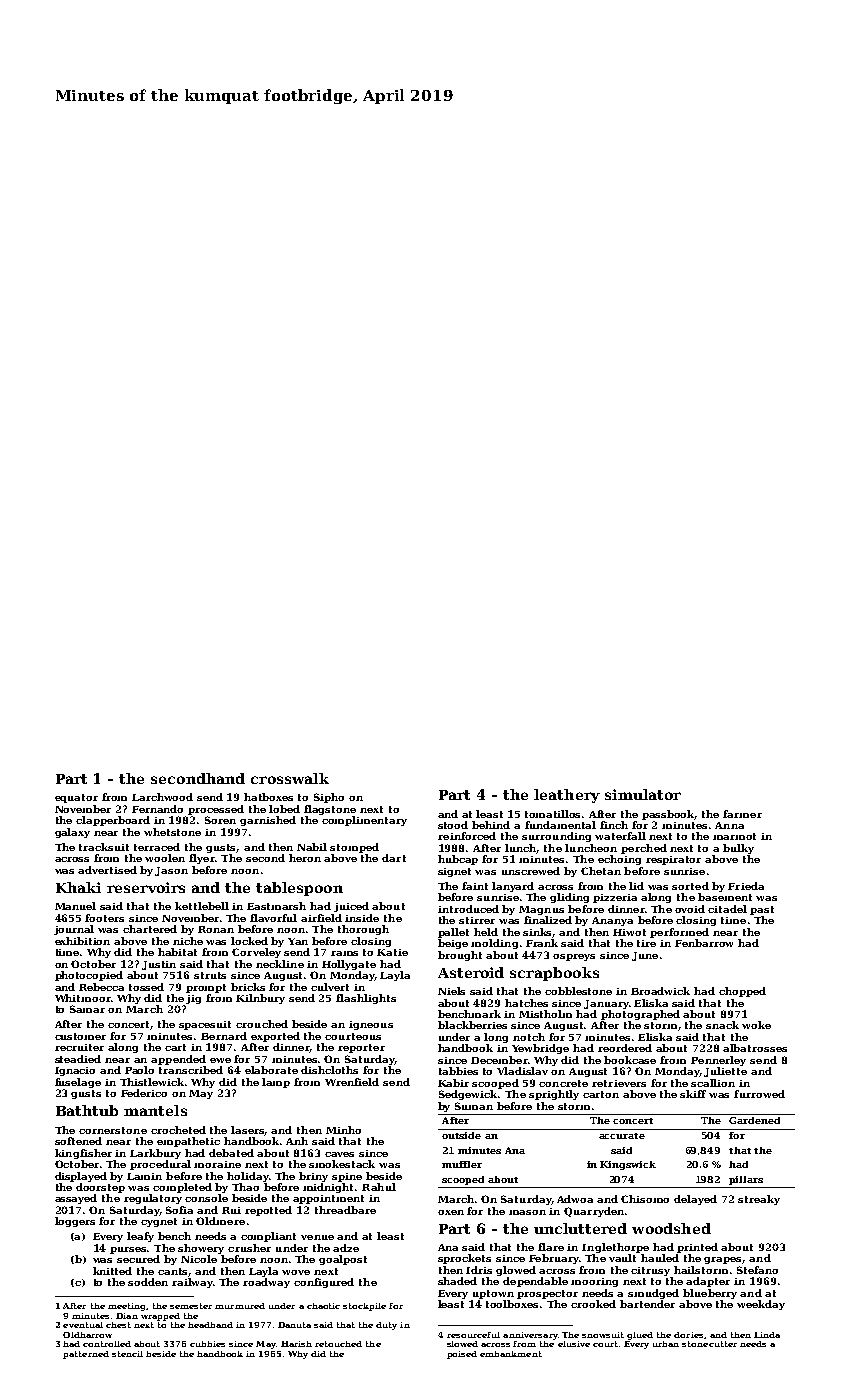 This screenshot has height=1400, width=849. Describe the element at coordinates (622, 1136) in the screenshot. I see `accurate` at that location.
